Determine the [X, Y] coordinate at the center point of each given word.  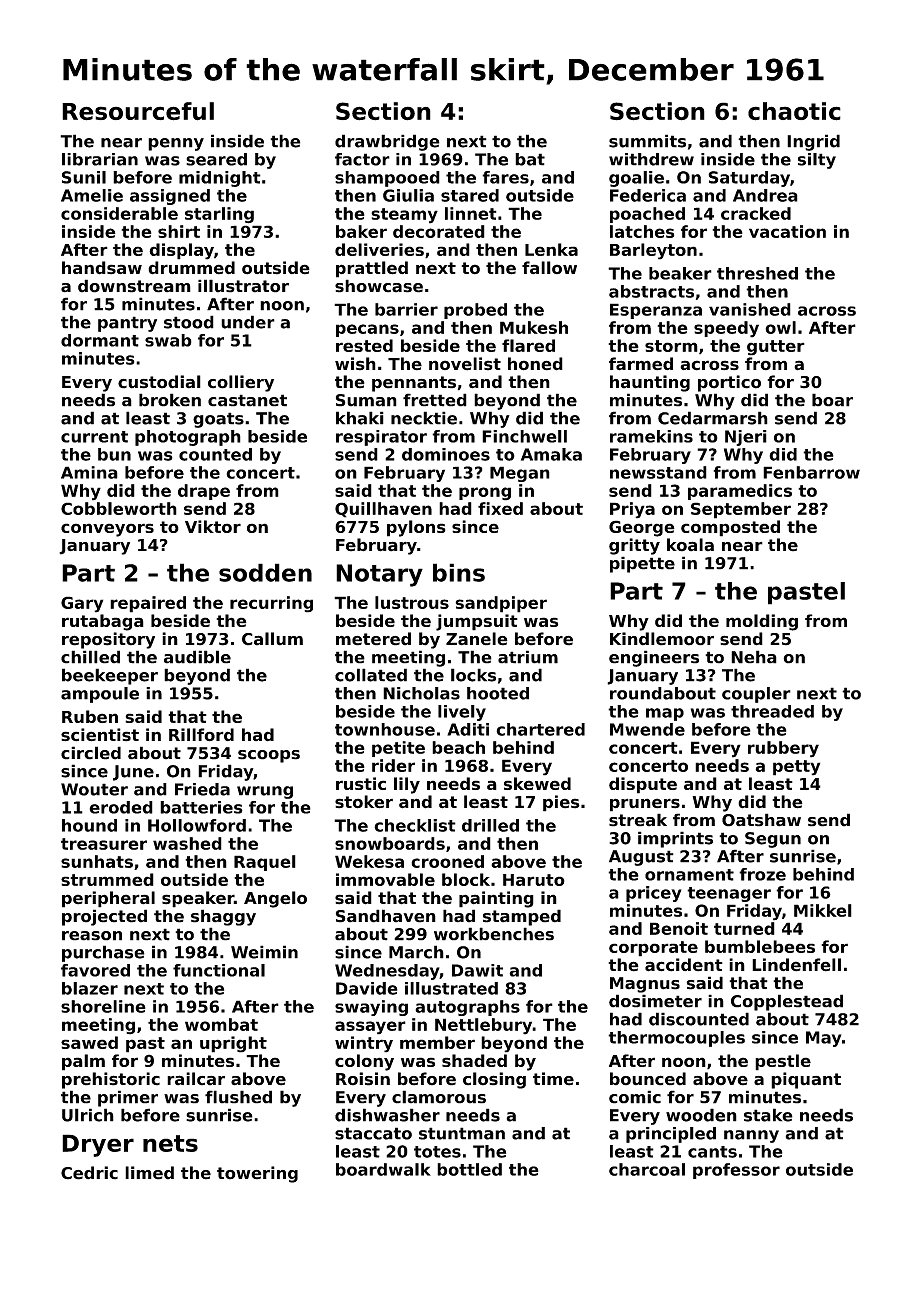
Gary [82, 604]
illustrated [451, 988]
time [553, 1079]
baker [361, 231]
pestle [783, 1062]
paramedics [740, 492]
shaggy [223, 917]
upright [233, 1044]
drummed [191, 268]
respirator [381, 438]
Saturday [749, 179]
